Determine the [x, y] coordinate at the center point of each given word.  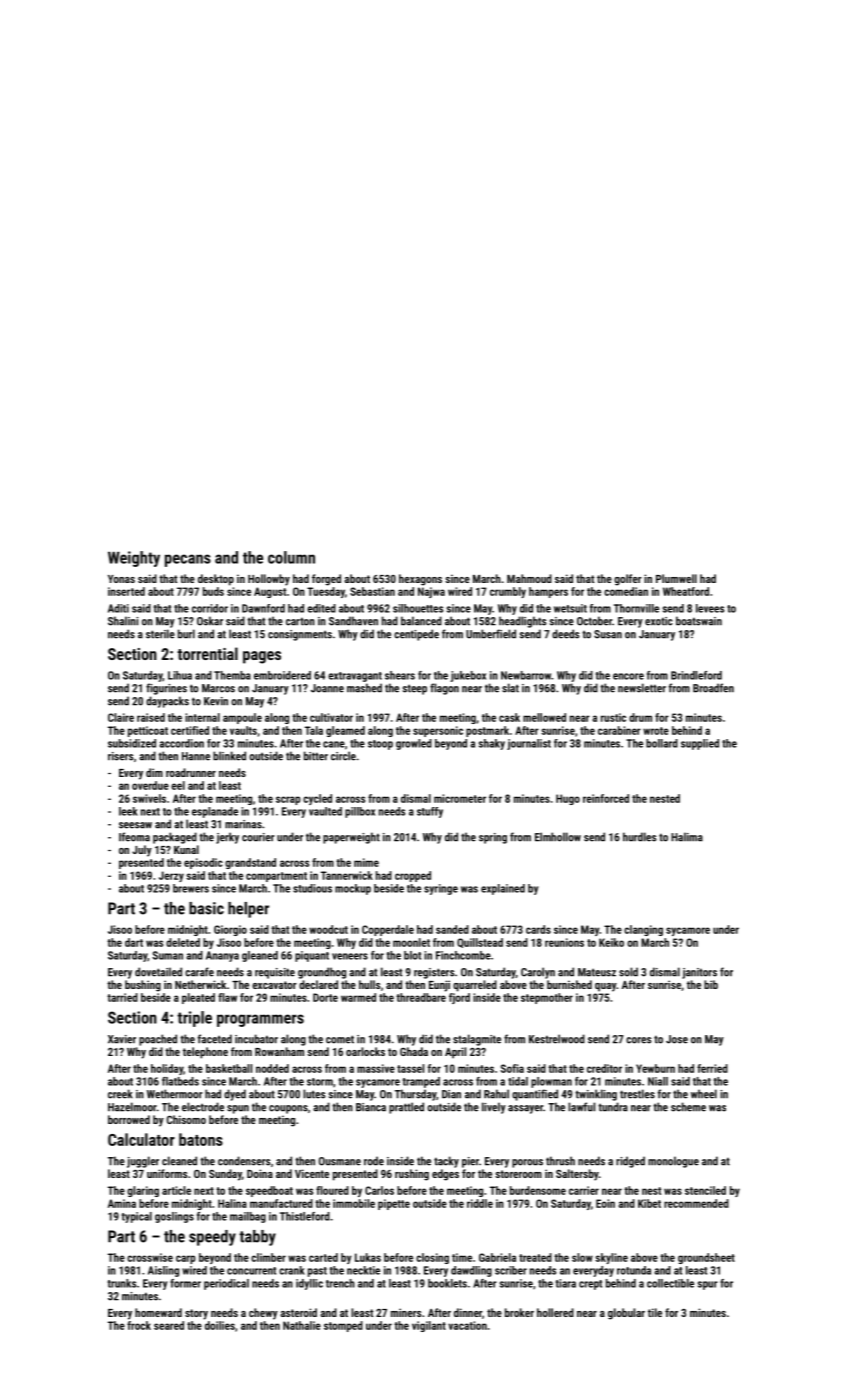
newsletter [642, 688]
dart [134, 942]
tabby [257, 1238]
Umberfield [491, 634]
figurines [166, 689]
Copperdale [388, 930]
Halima [687, 837]
